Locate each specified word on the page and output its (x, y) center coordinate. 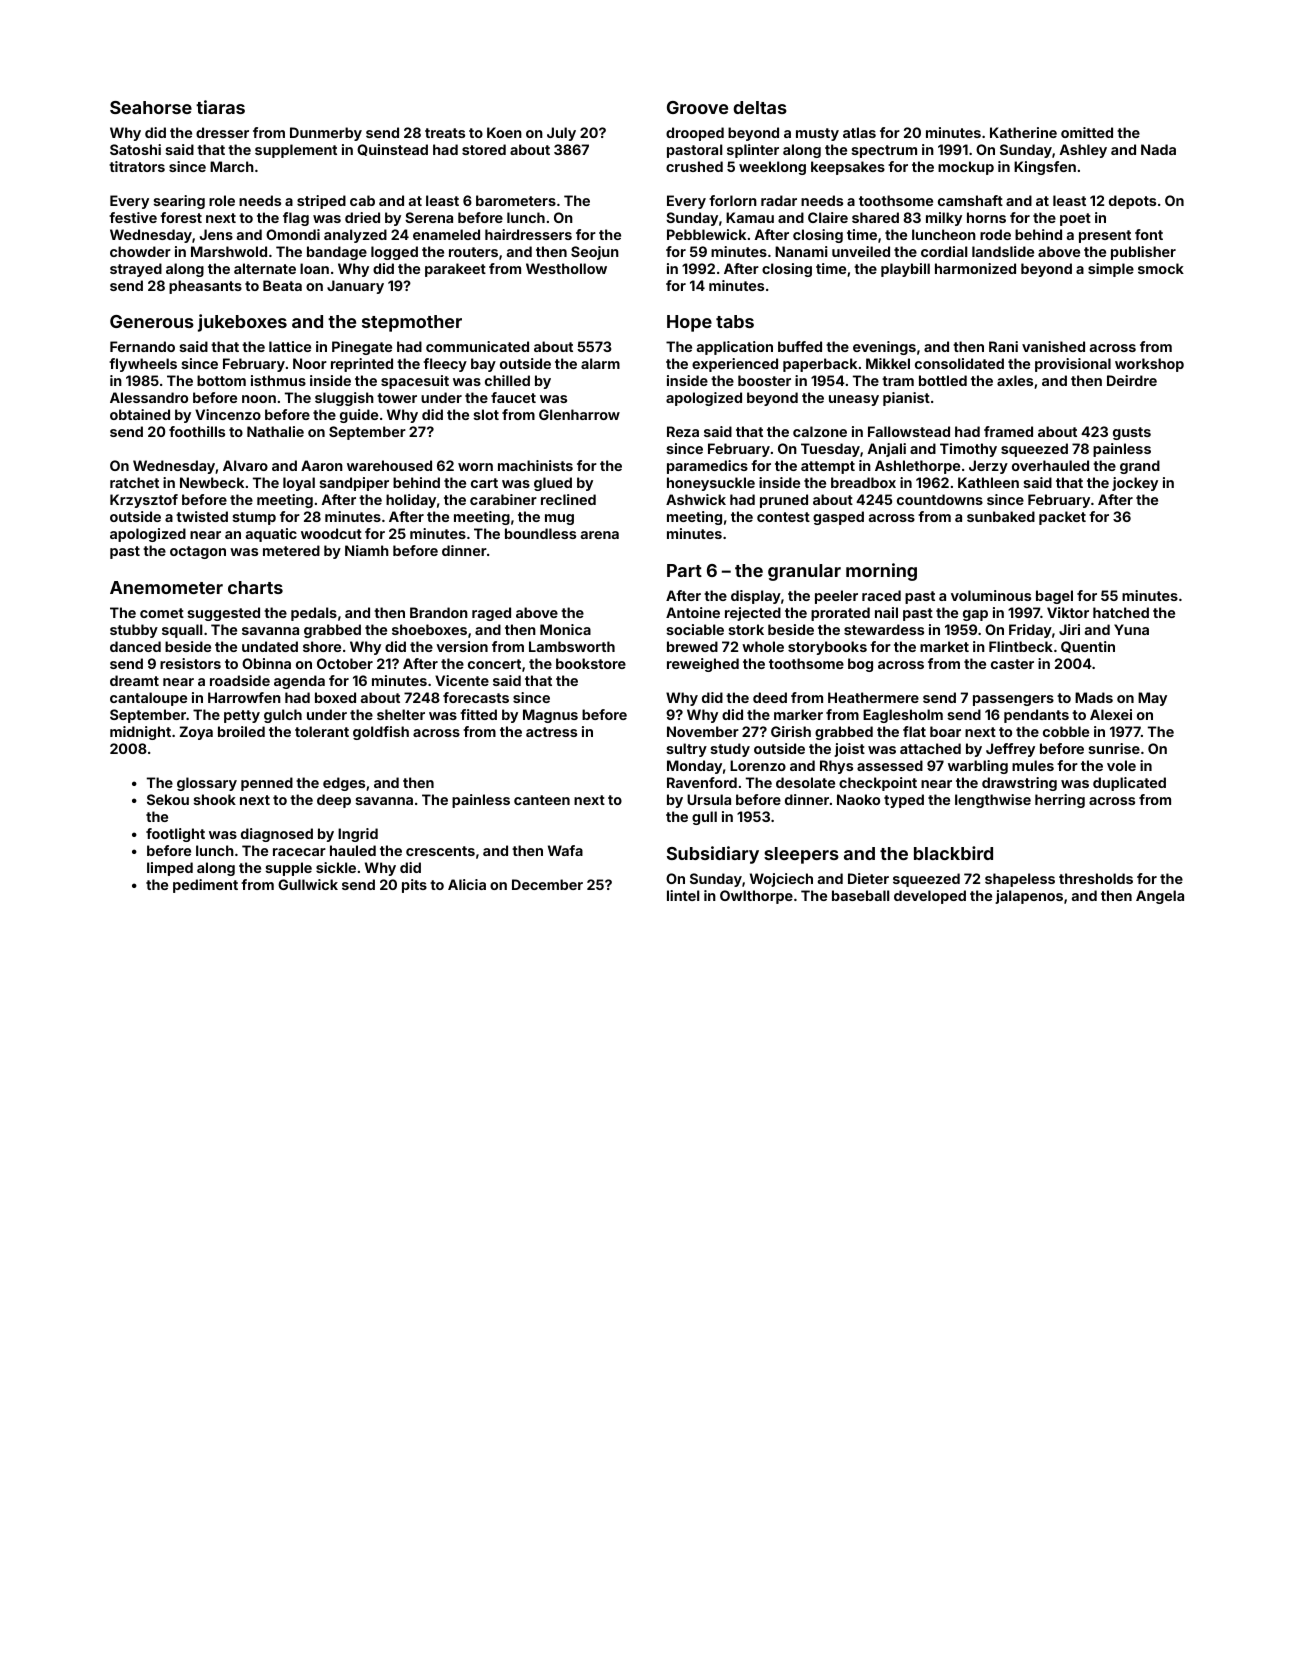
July (561, 134)
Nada (1158, 149)
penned (267, 784)
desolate (805, 782)
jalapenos (1029, 897)
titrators (137, 166)
